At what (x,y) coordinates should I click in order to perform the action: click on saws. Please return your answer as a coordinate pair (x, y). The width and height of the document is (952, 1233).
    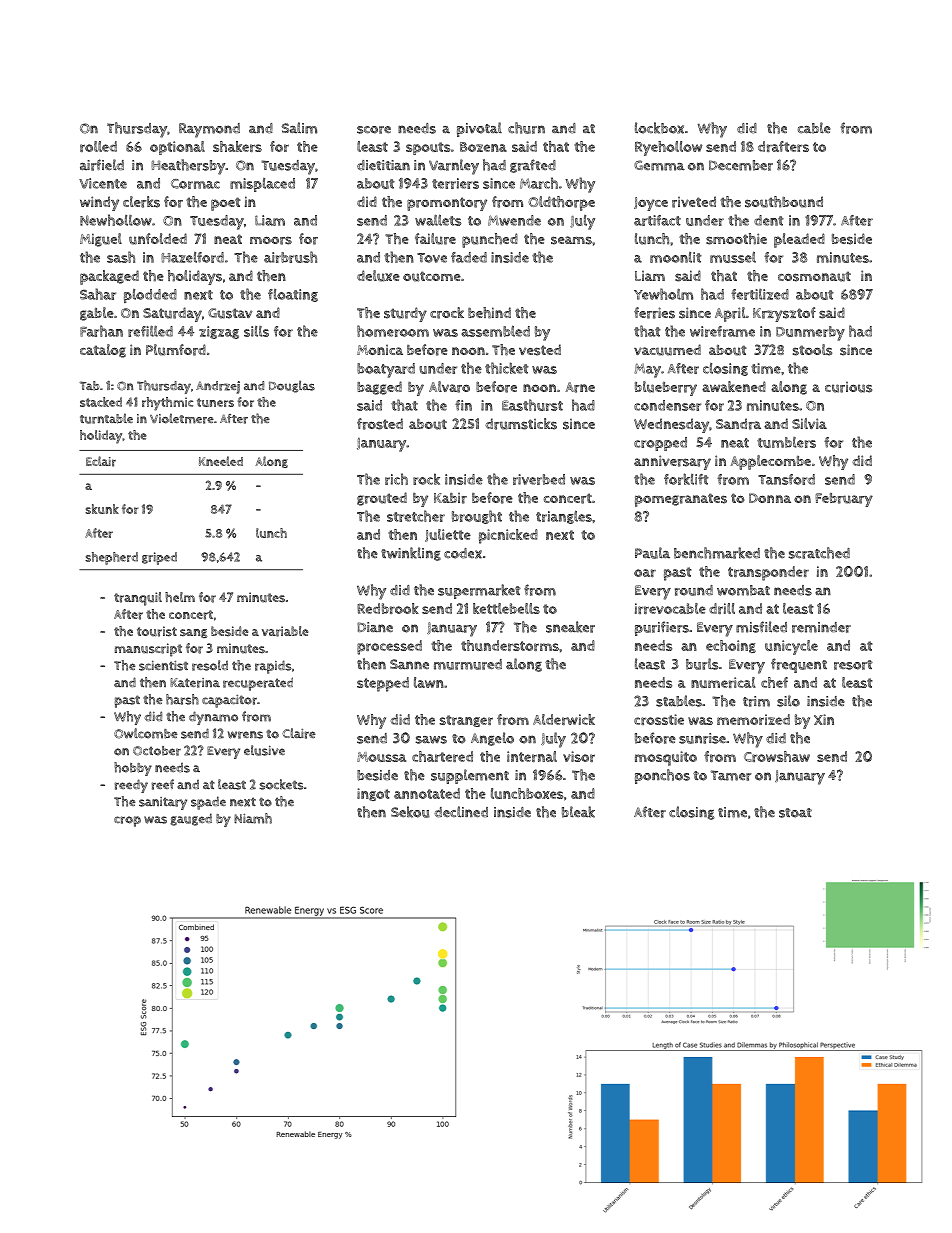
    Looking at the image, I should click on (431, 740).
